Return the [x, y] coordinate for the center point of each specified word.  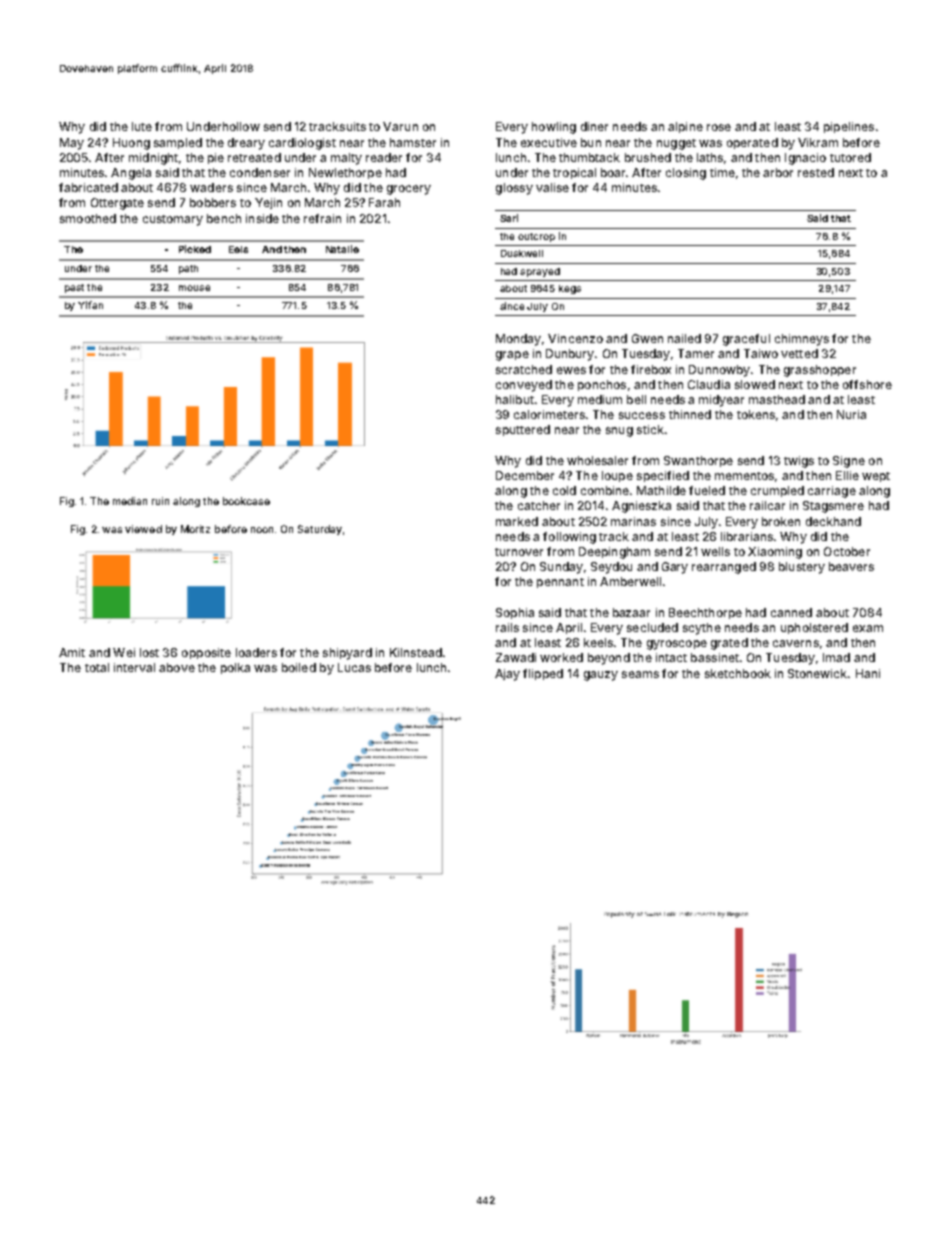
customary [173, 220]
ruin [160, 501]
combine [605, 490]
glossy [514, 189]
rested [816, 172]
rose [719, 127]
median [130, 501]
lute [142, 126]
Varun [400, 126]
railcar [767, 505]
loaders [256, 652]
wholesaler [597, 460]
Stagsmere [833, 507]
